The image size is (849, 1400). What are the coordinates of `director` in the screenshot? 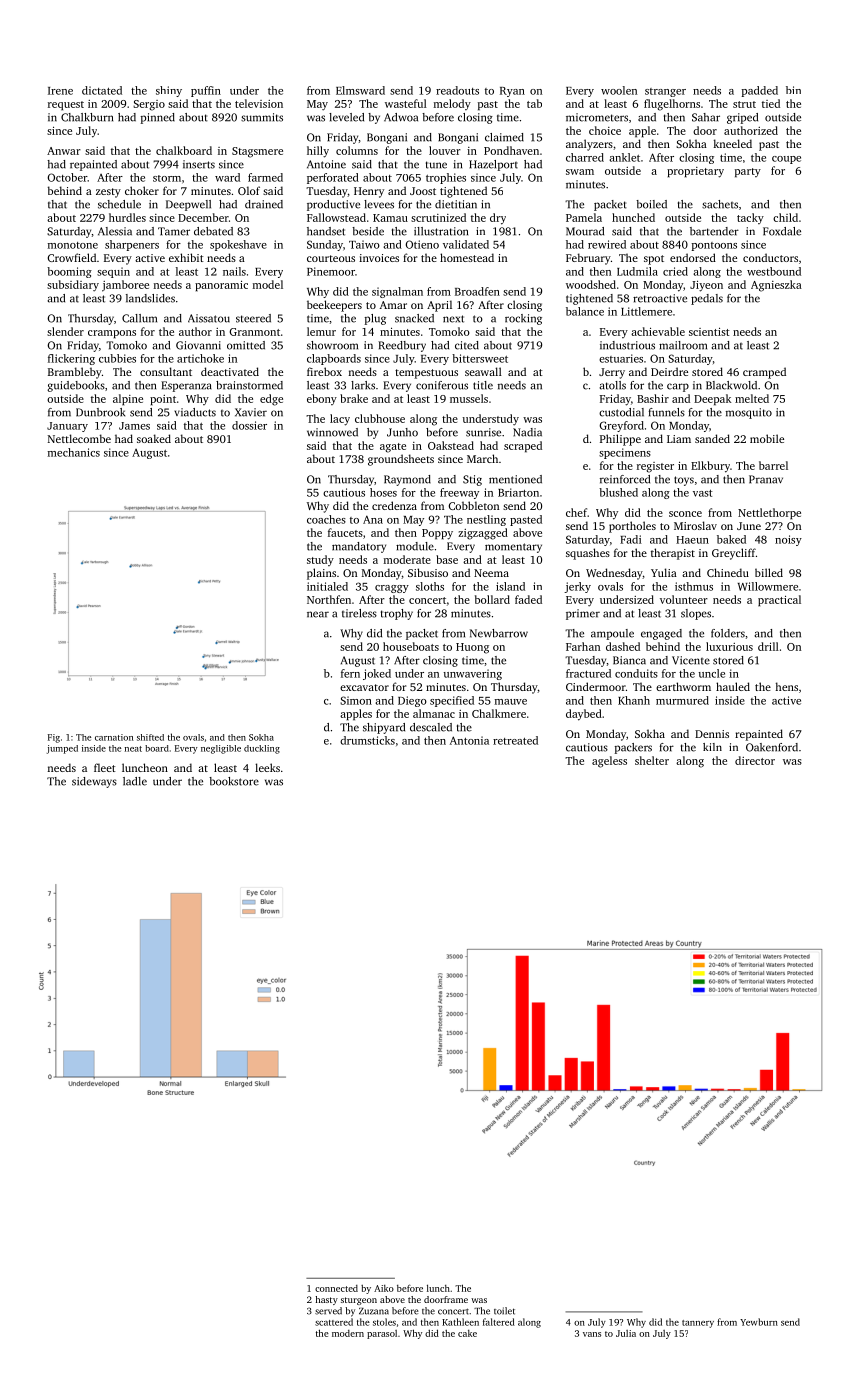 It's located at (755, 760).
